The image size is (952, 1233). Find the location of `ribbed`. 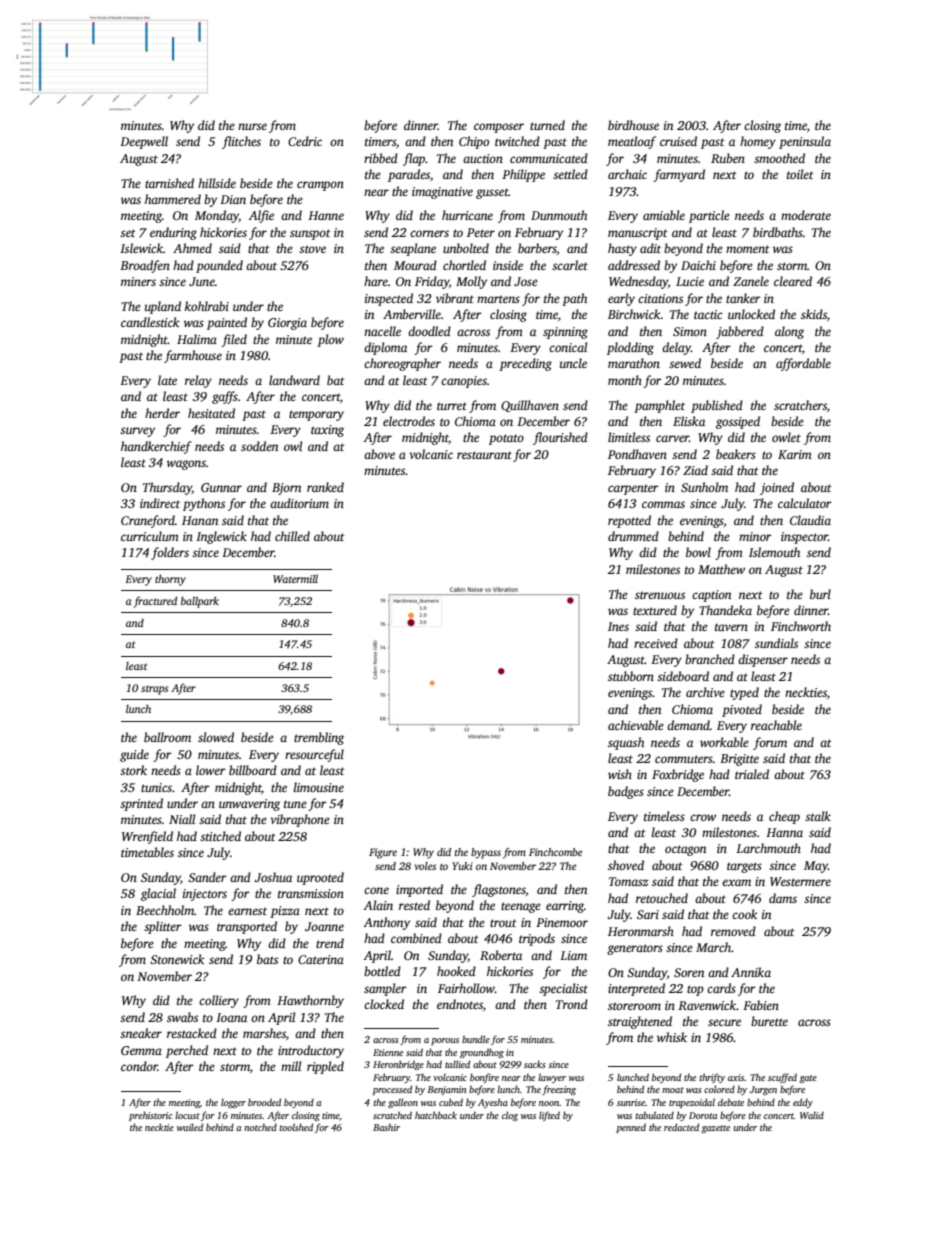

ribbed is located at coordinates (381, 158).
